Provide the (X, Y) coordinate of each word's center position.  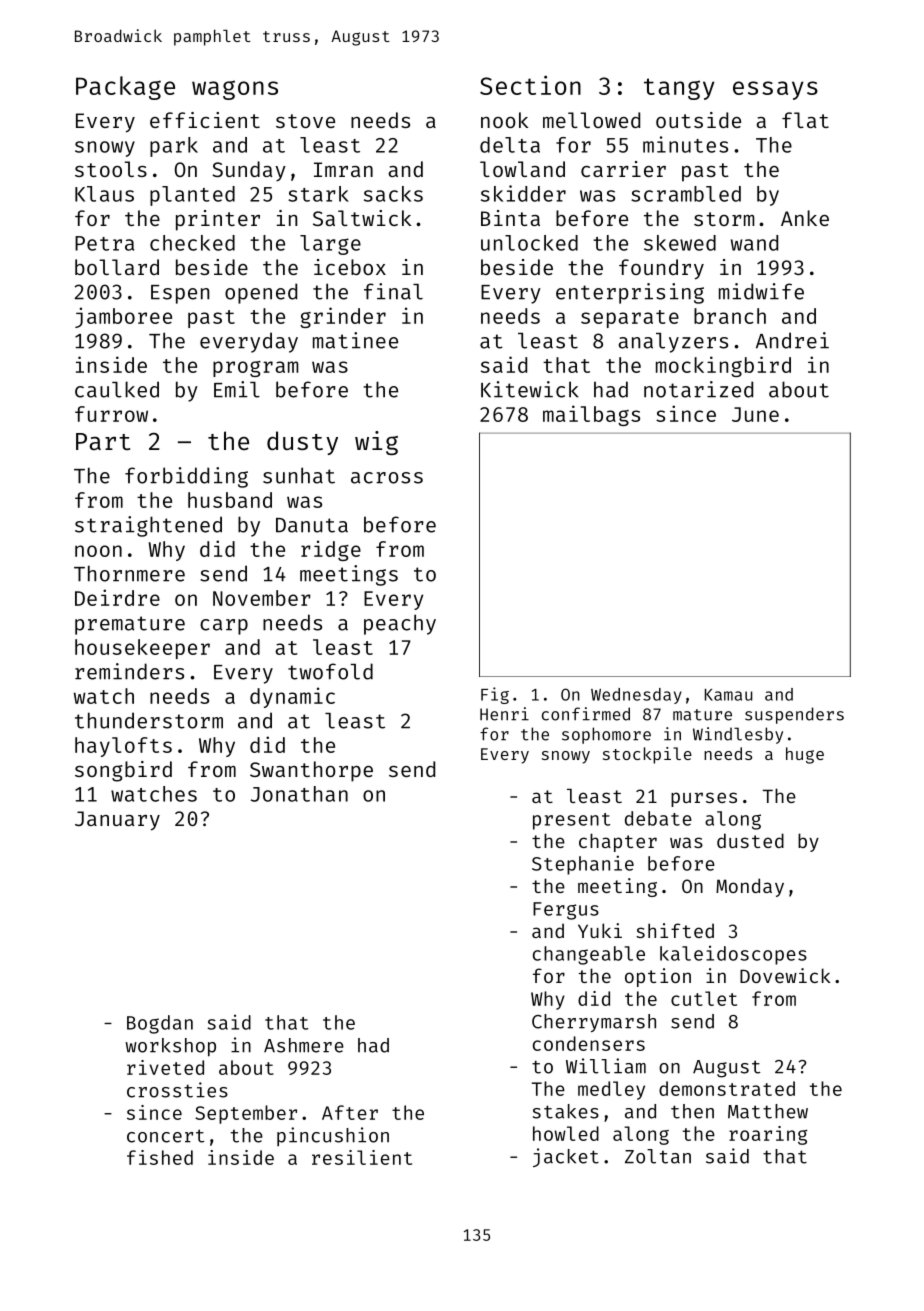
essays (775, 90)
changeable (589, 955)
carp (224, 627)
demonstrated (727, 1088)
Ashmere (304, 1045)
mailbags (591, 415)
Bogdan (160, 1024)
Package (125, 88)
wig (376, 443)
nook (504, 120)
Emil (237, 389)
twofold (330, 671)
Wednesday (636, 696)
